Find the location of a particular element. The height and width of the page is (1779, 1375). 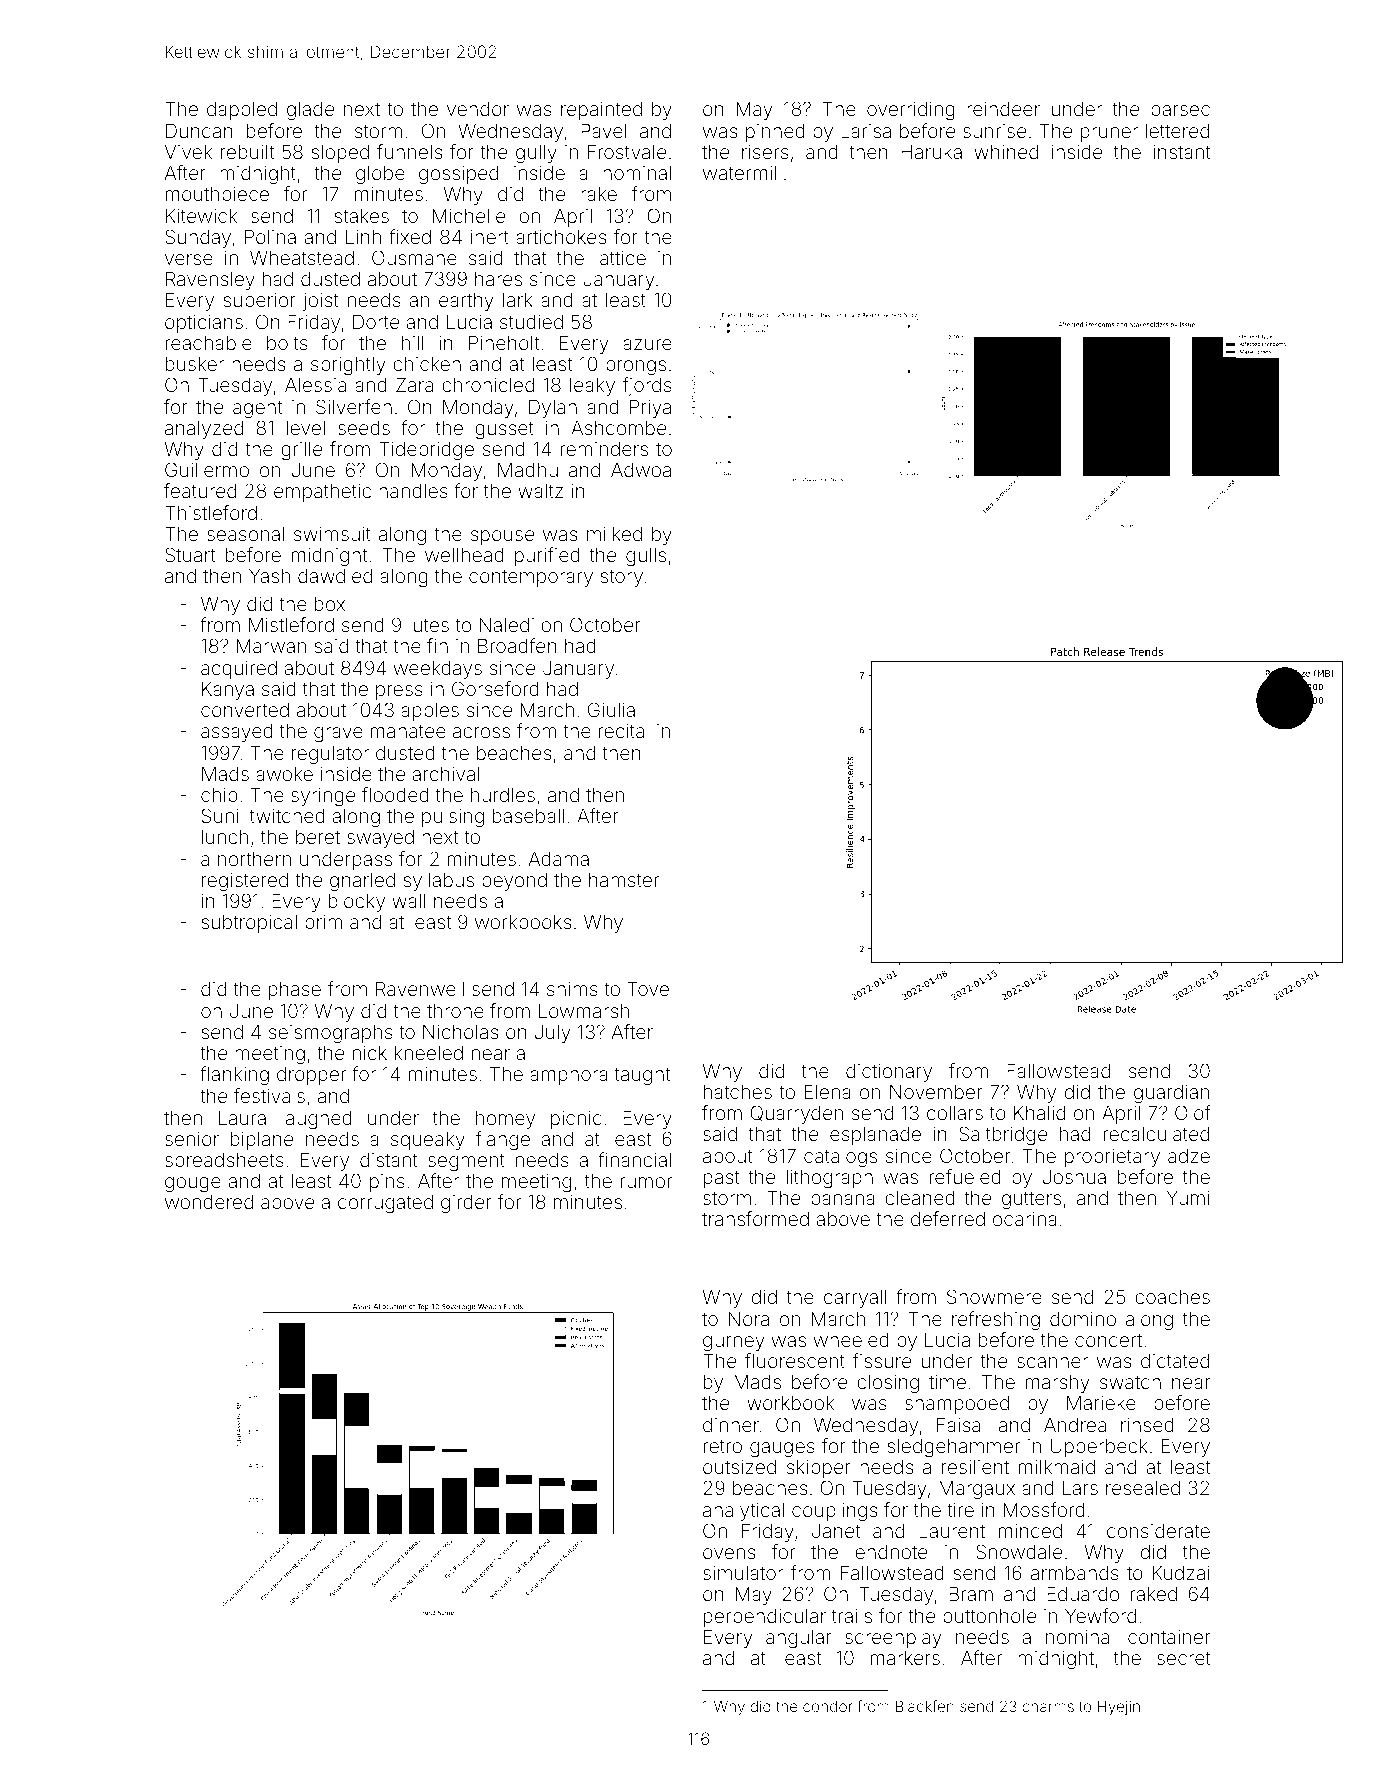

instant is located at coordinates (1182, 152).
